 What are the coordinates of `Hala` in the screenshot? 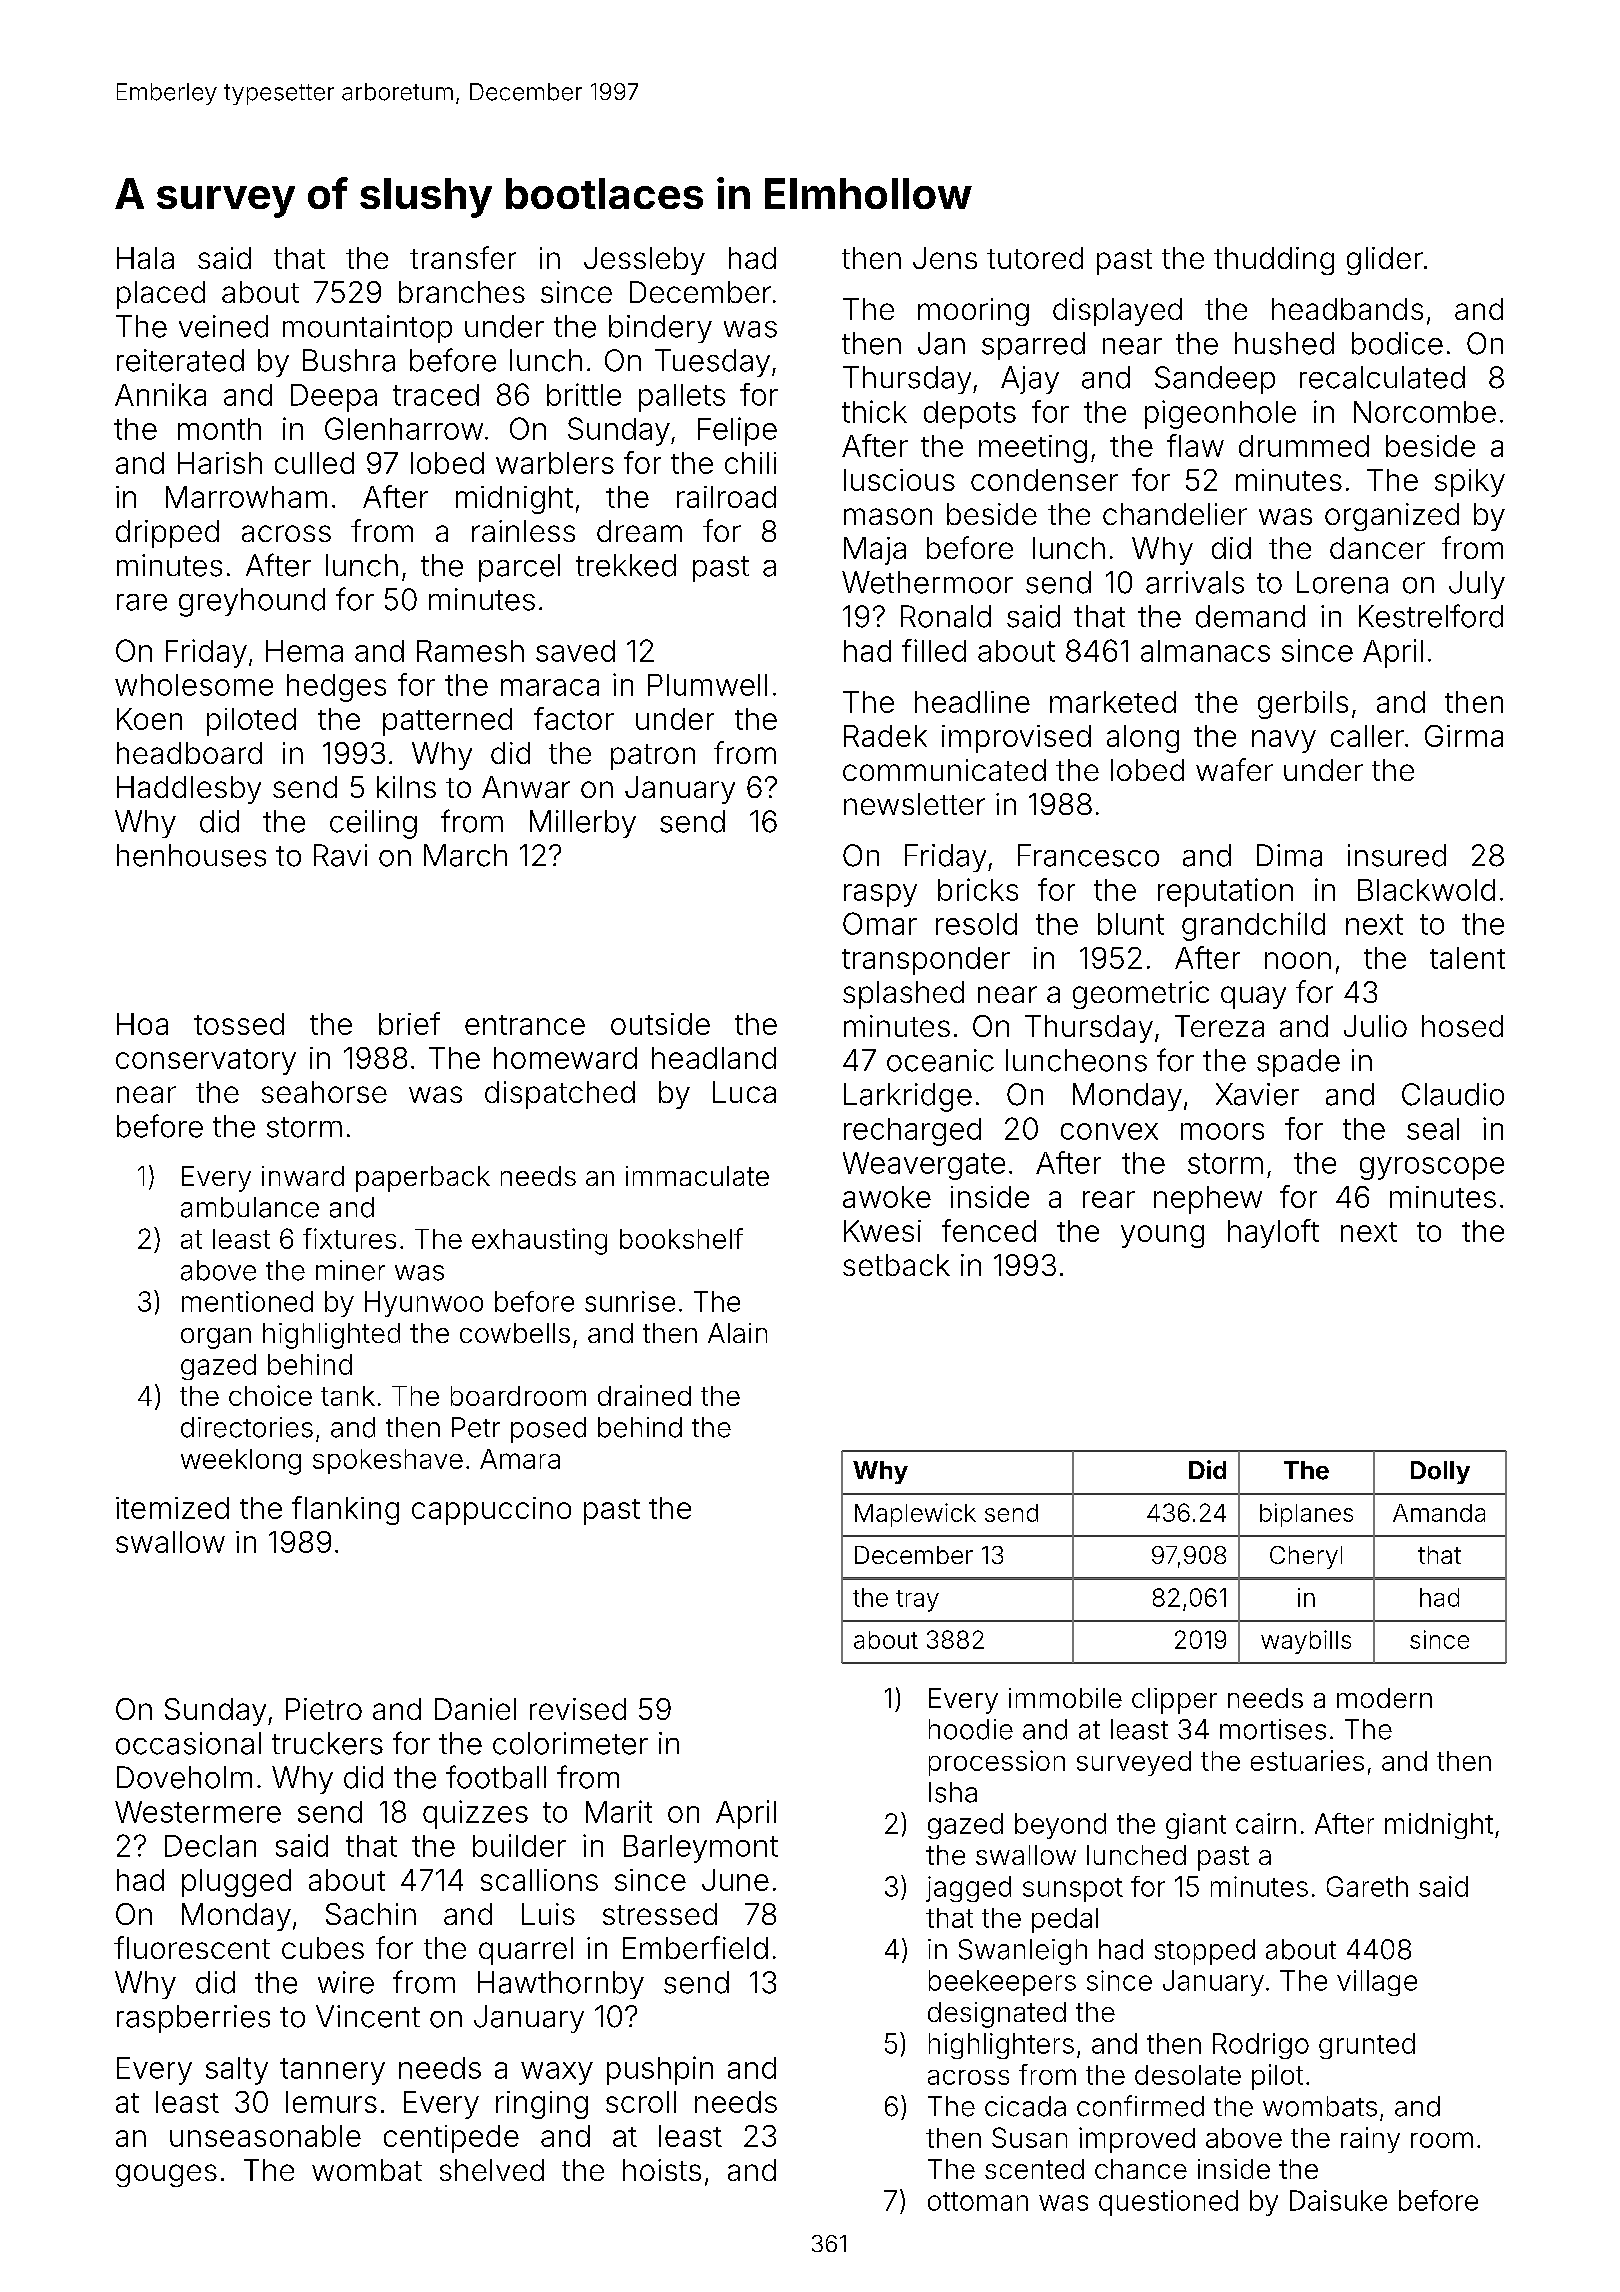 It's located at (145, 258).
